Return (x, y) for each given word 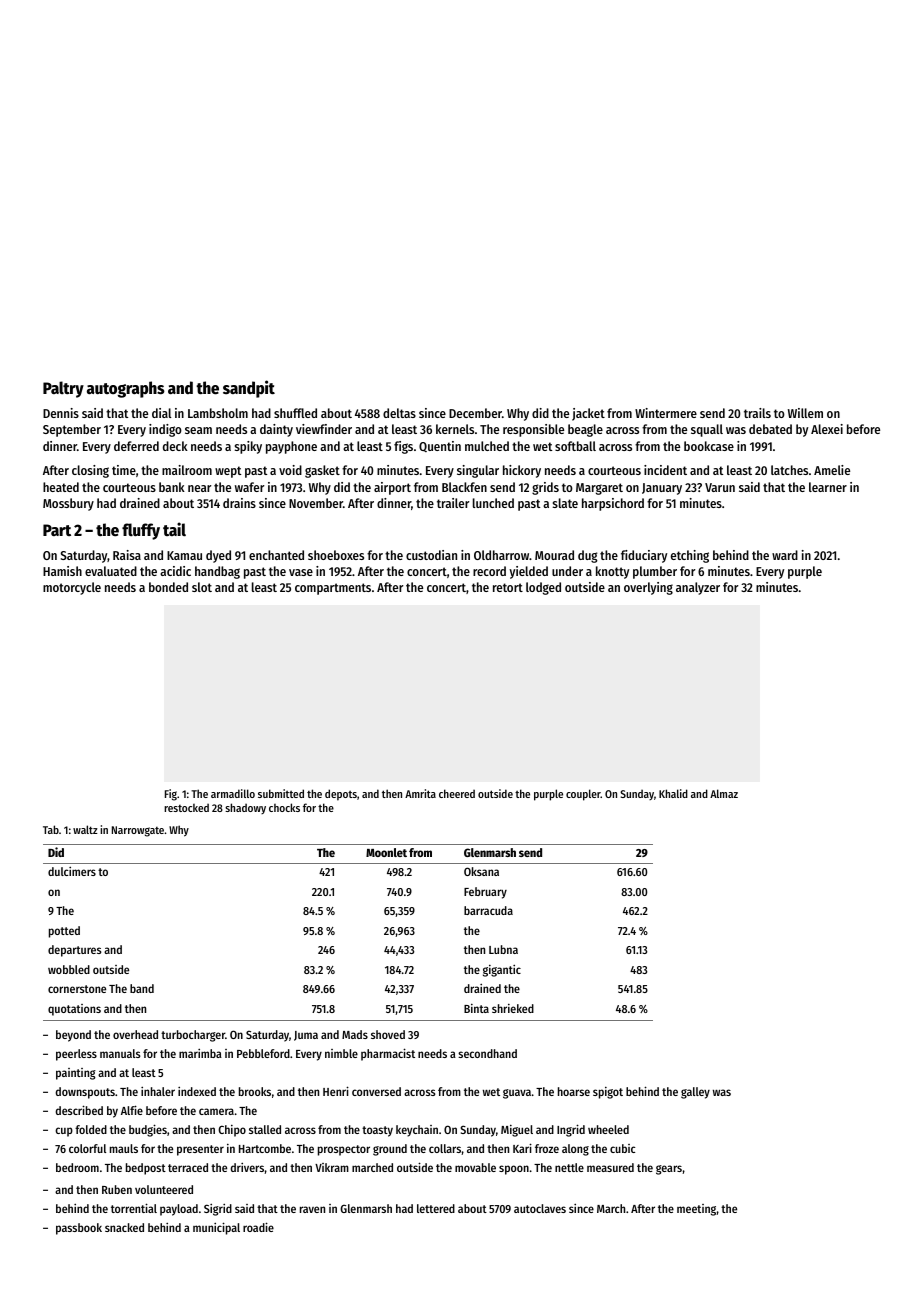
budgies (148, 1130)
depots (341, 795)
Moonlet (386, 852)
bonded (168, 587)
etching (690, 556)
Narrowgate (138, 831)
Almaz (724, 793)
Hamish (62, 571)
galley (695, 1093)
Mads (355, 1034)
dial (161, 413)
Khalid (673, 793)
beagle (585, 430)
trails (757, 413)
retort (508, 587)
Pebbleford (263, 1053)
